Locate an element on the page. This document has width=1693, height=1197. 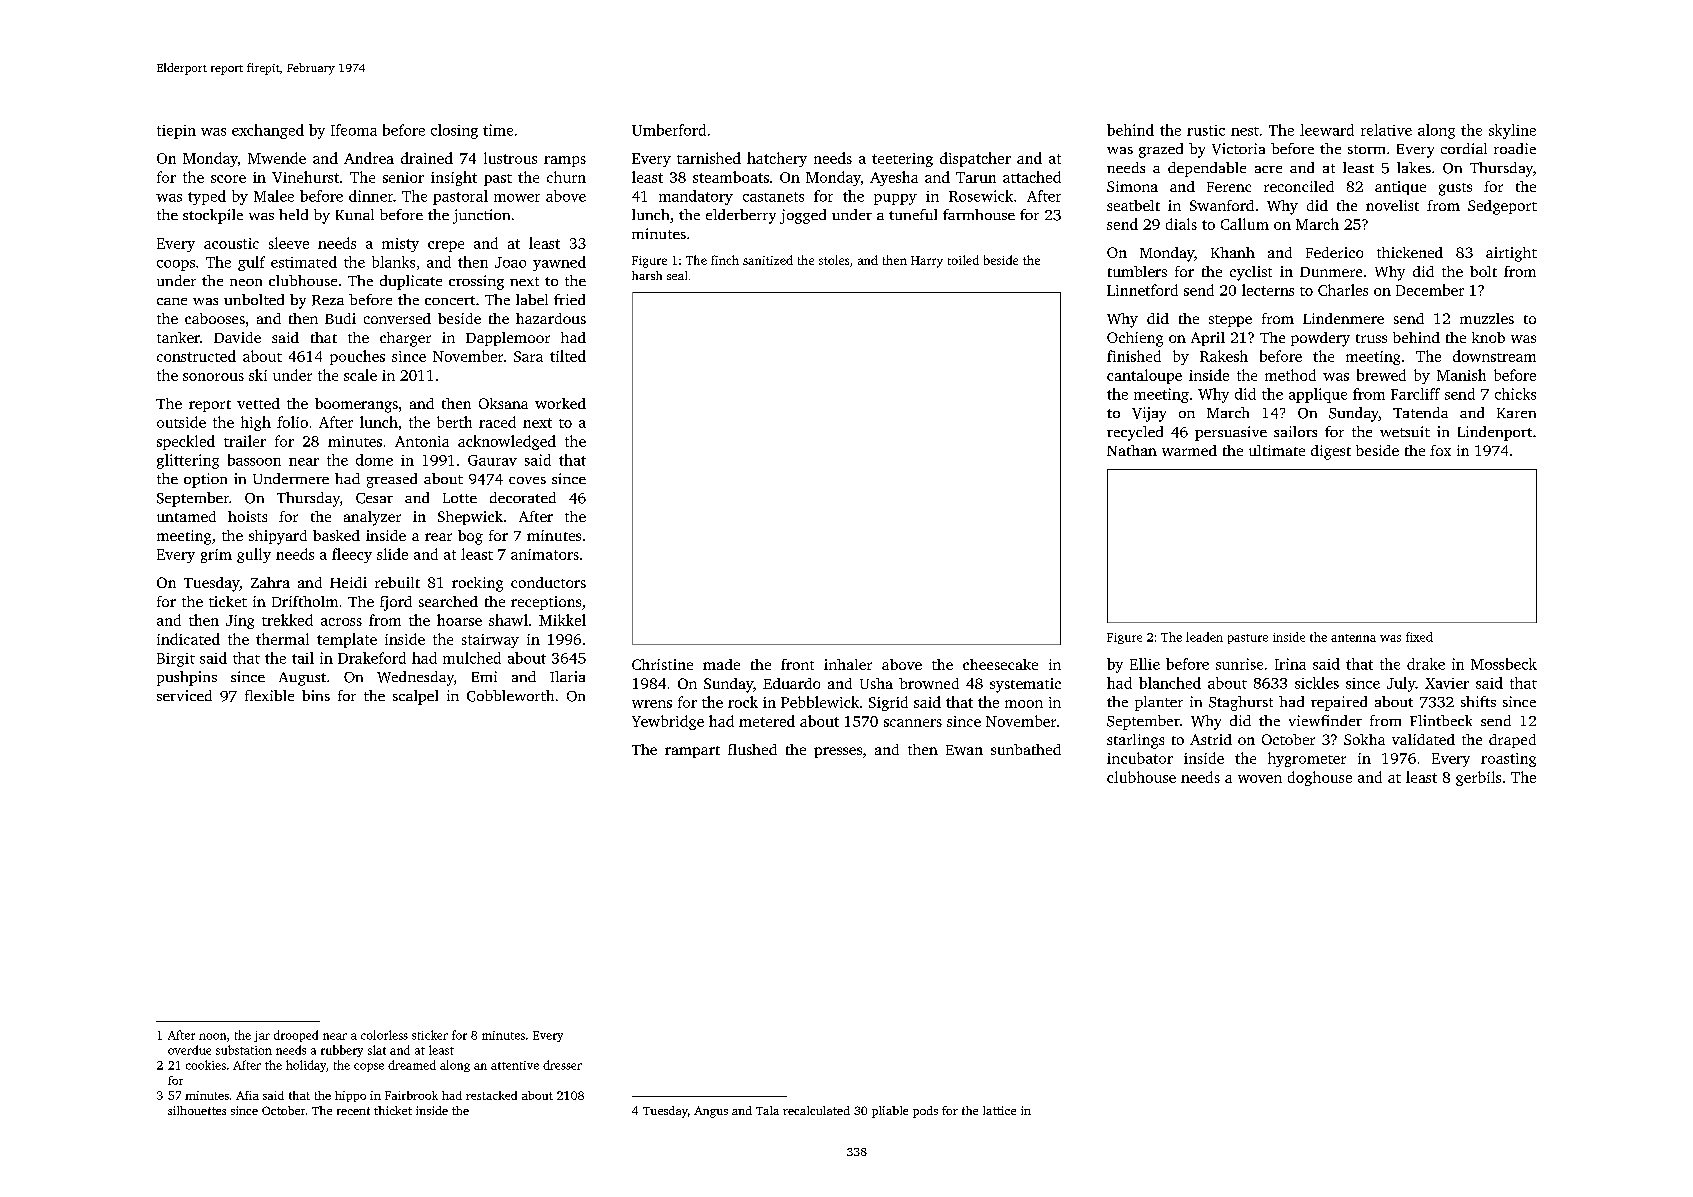
Umberford is located at coordinates (669, 130).
